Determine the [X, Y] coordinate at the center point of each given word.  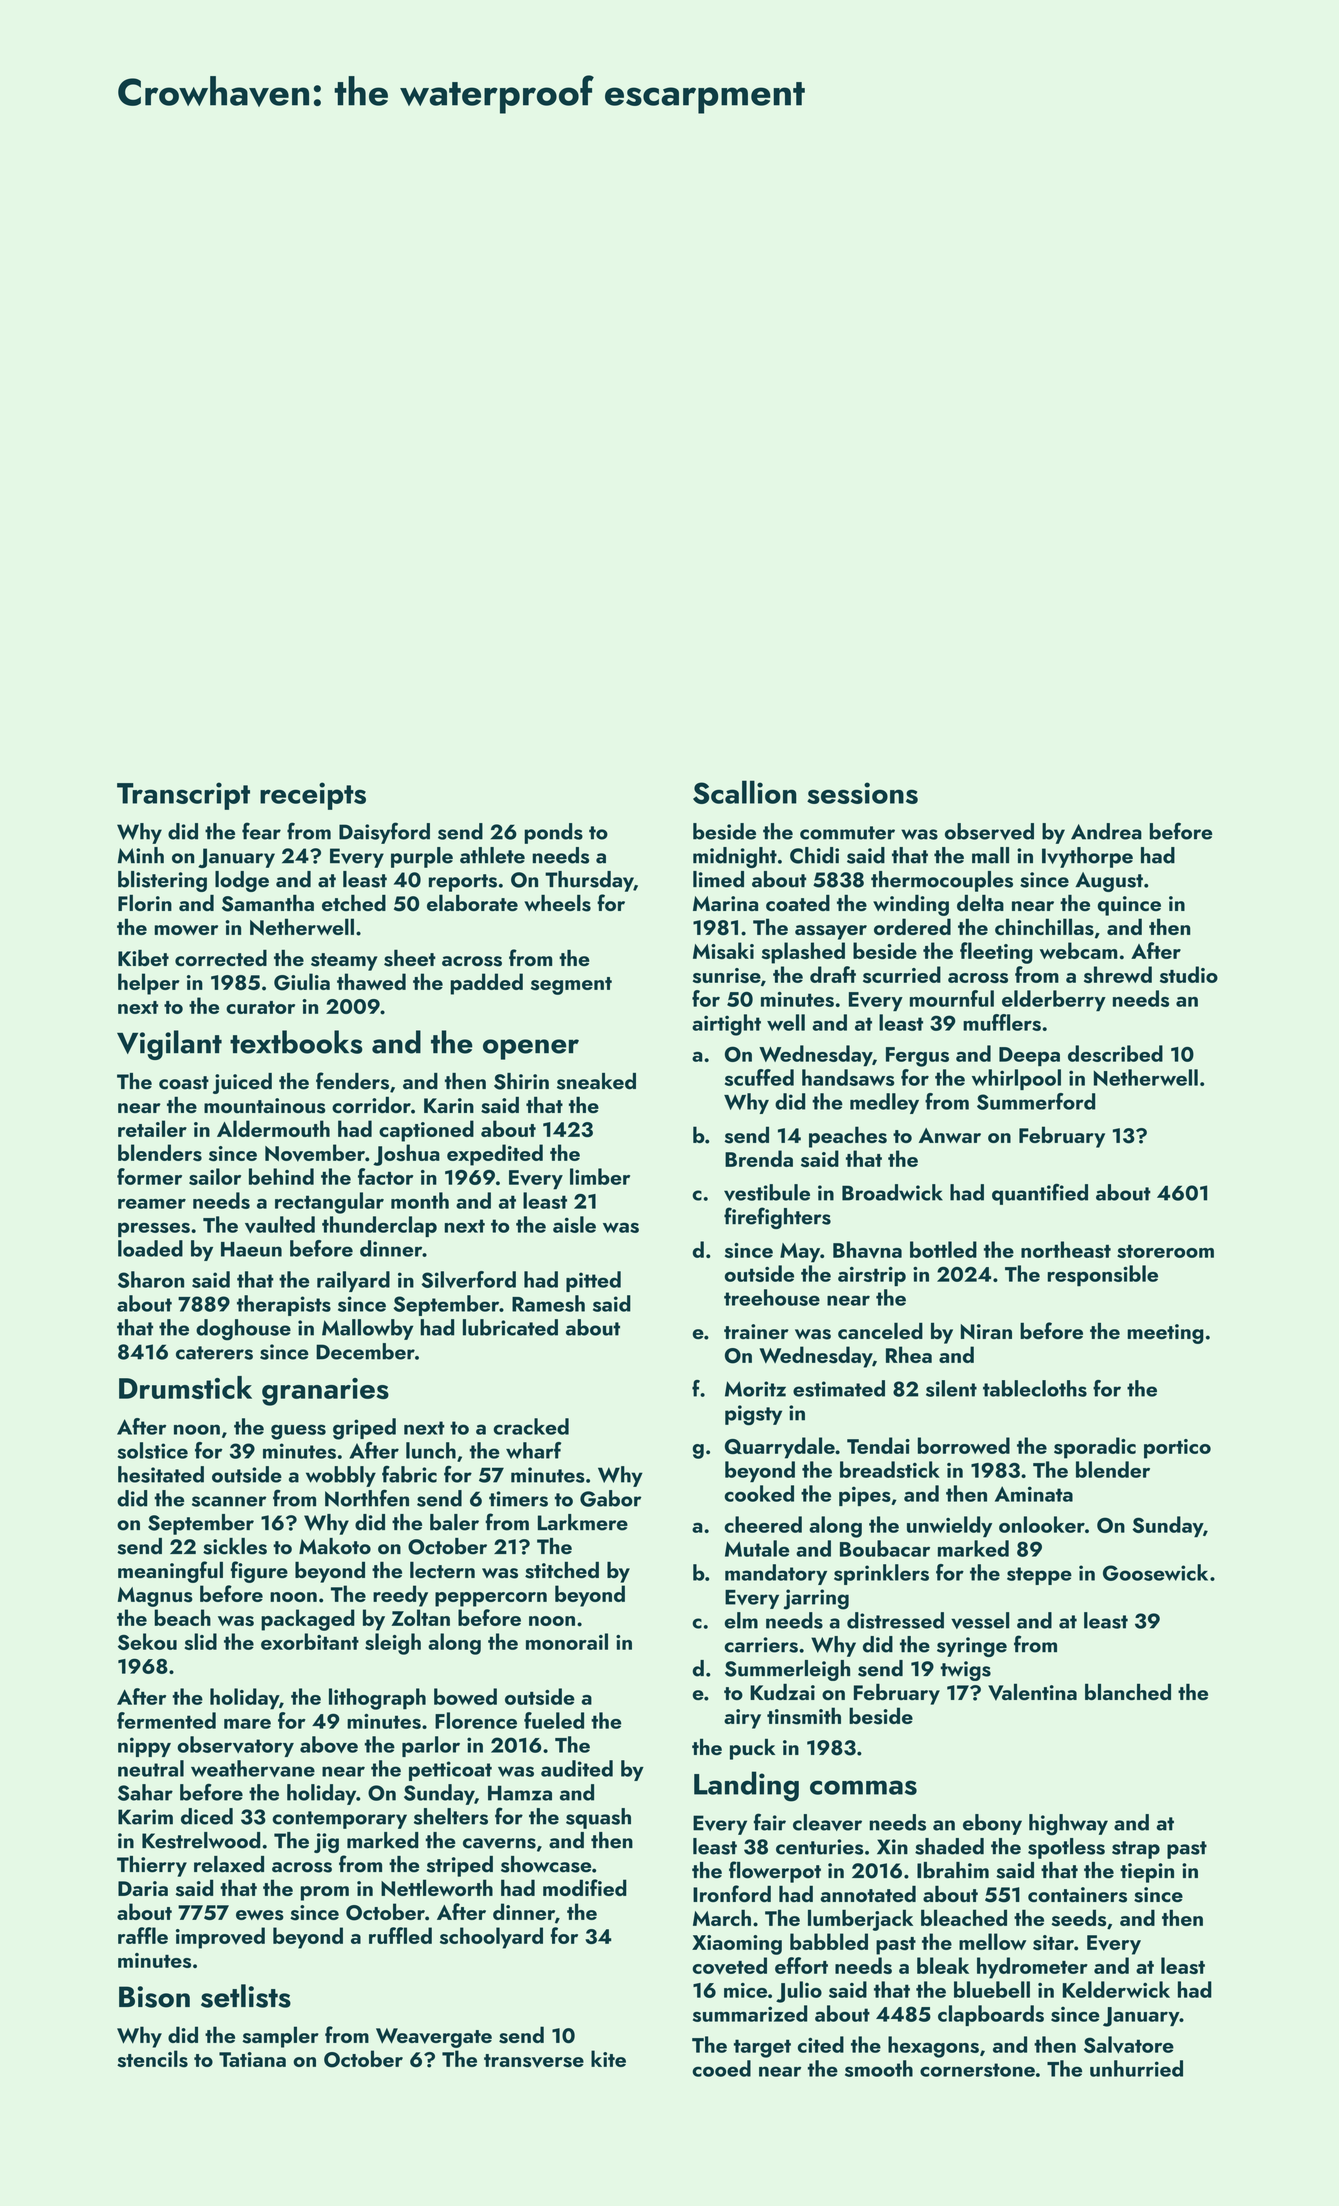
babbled [829, 1941]
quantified [1040, 1194]
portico [1177, 1449]
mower [186, 930]
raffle [143, 1935]
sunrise [727, 975]
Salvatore [1129, 2045]
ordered [912, 926]
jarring [816, 1599]
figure [259, 1572]
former [149, 1176]
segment [571, 986]
